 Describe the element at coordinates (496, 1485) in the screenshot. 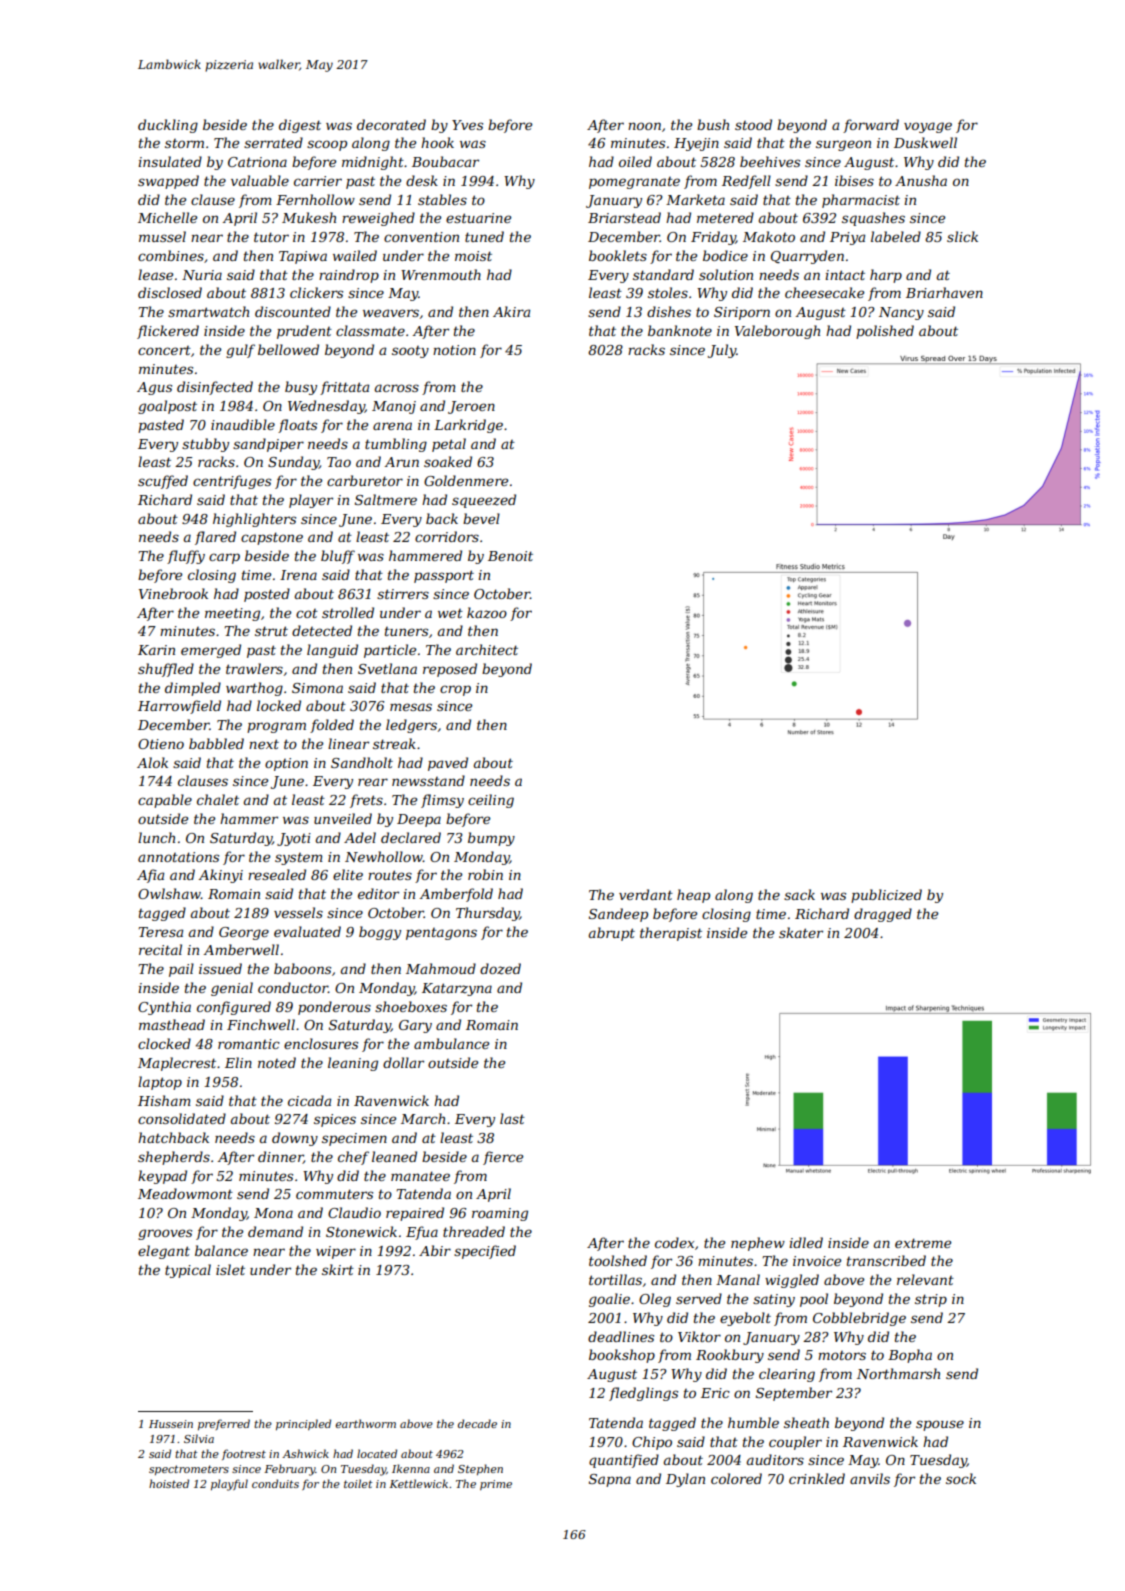

I see `prime` at that location.
